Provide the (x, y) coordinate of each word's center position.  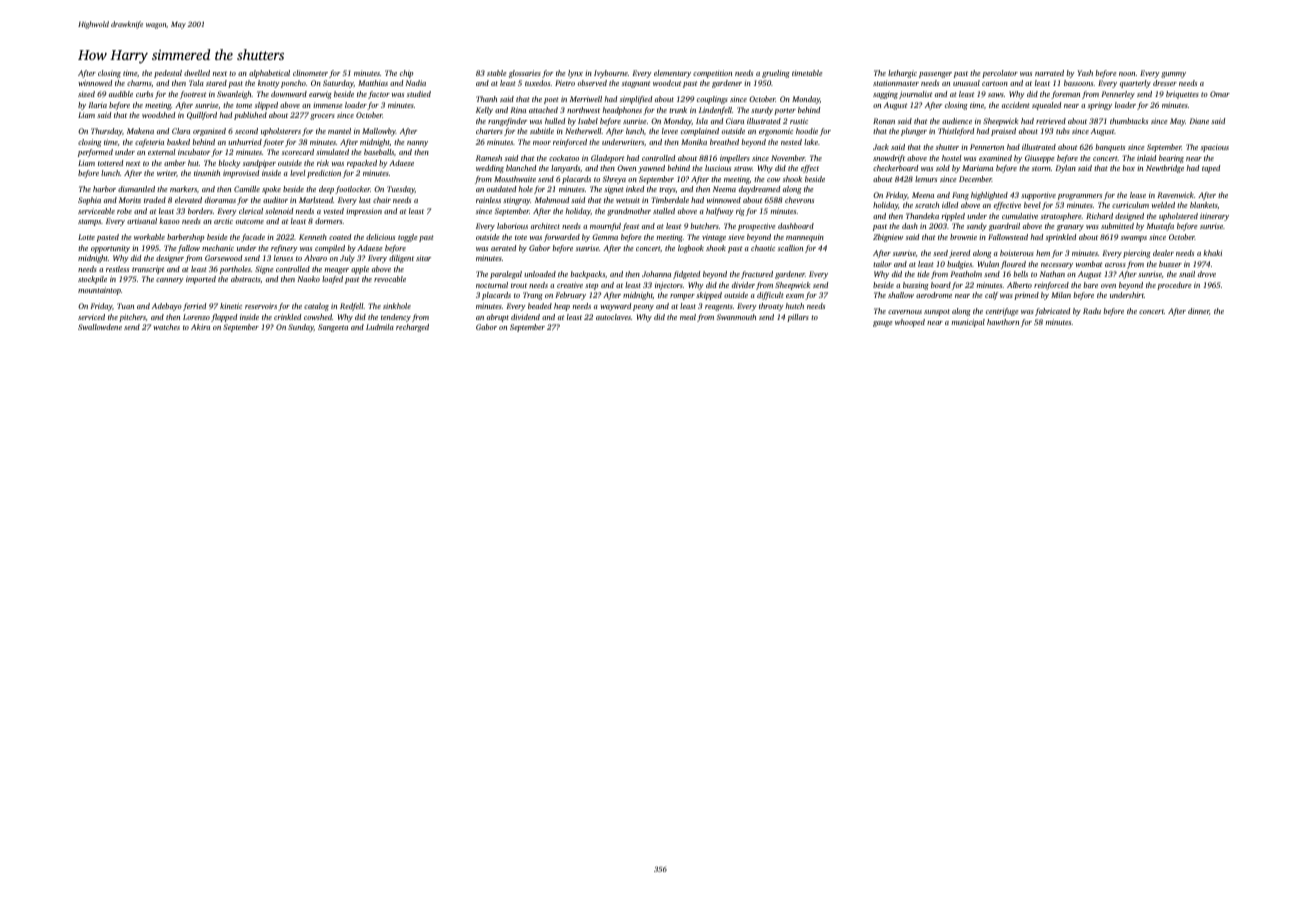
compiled (330, 249)
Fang (960, 196)
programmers (1080, 197)
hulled (555, 121)
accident (1016, 105)
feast (630, 227)
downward (289, 94)
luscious (718, 168)
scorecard (298, 152)
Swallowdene (100, 327)
